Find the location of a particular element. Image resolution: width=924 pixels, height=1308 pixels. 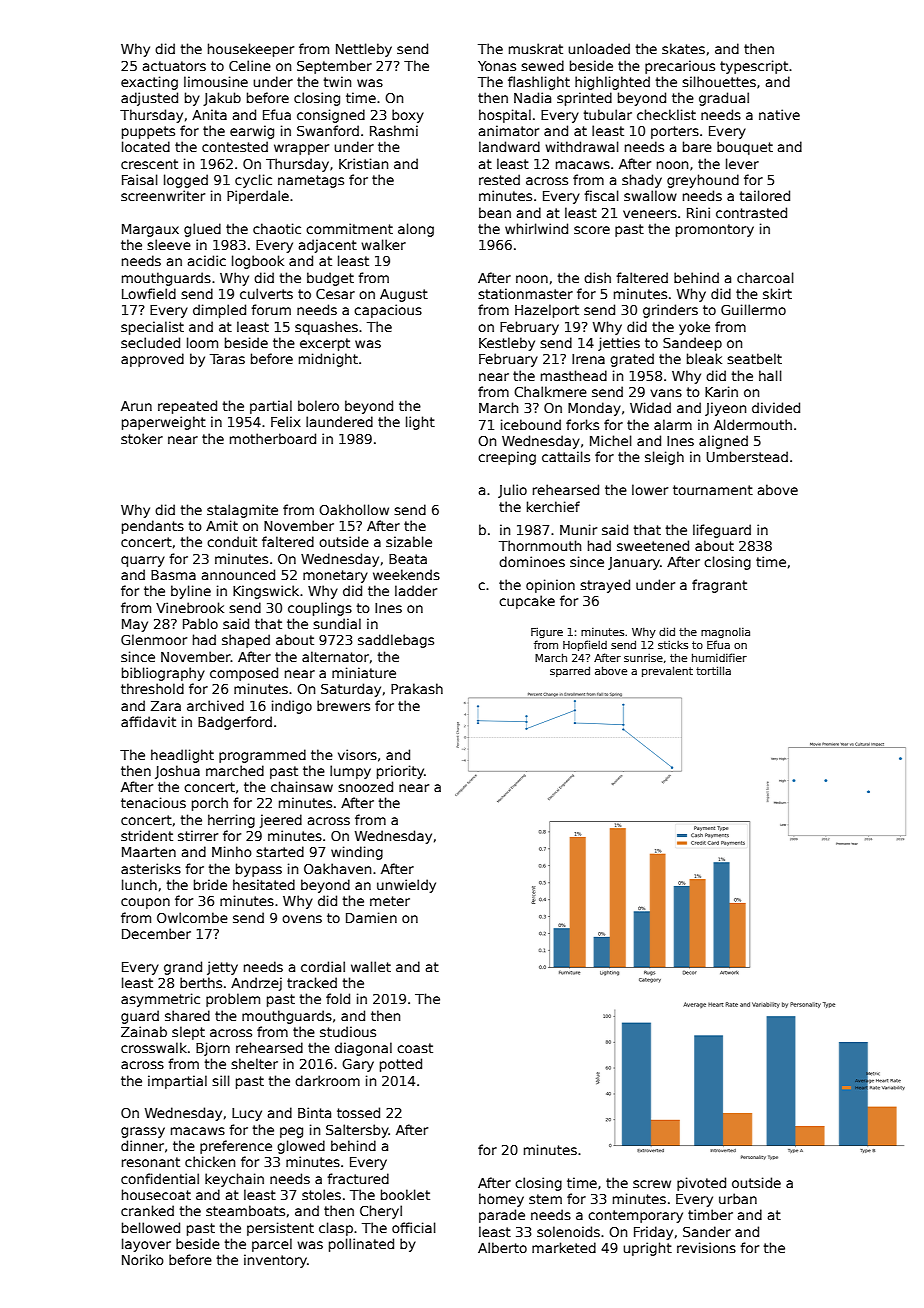

layover is located at coordinates (146, 1245).
